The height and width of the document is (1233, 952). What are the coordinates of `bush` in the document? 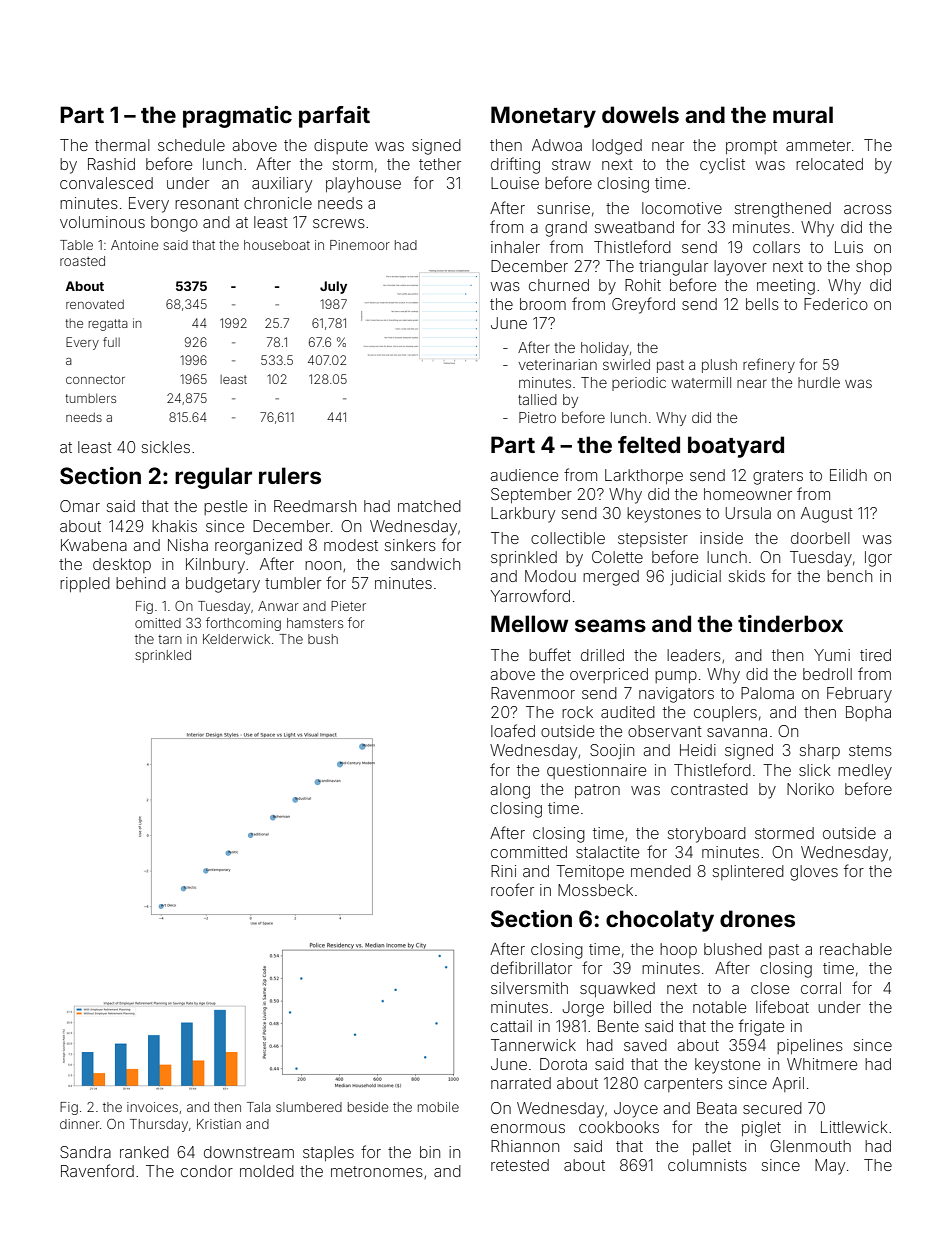 It's located at (323, 639).
